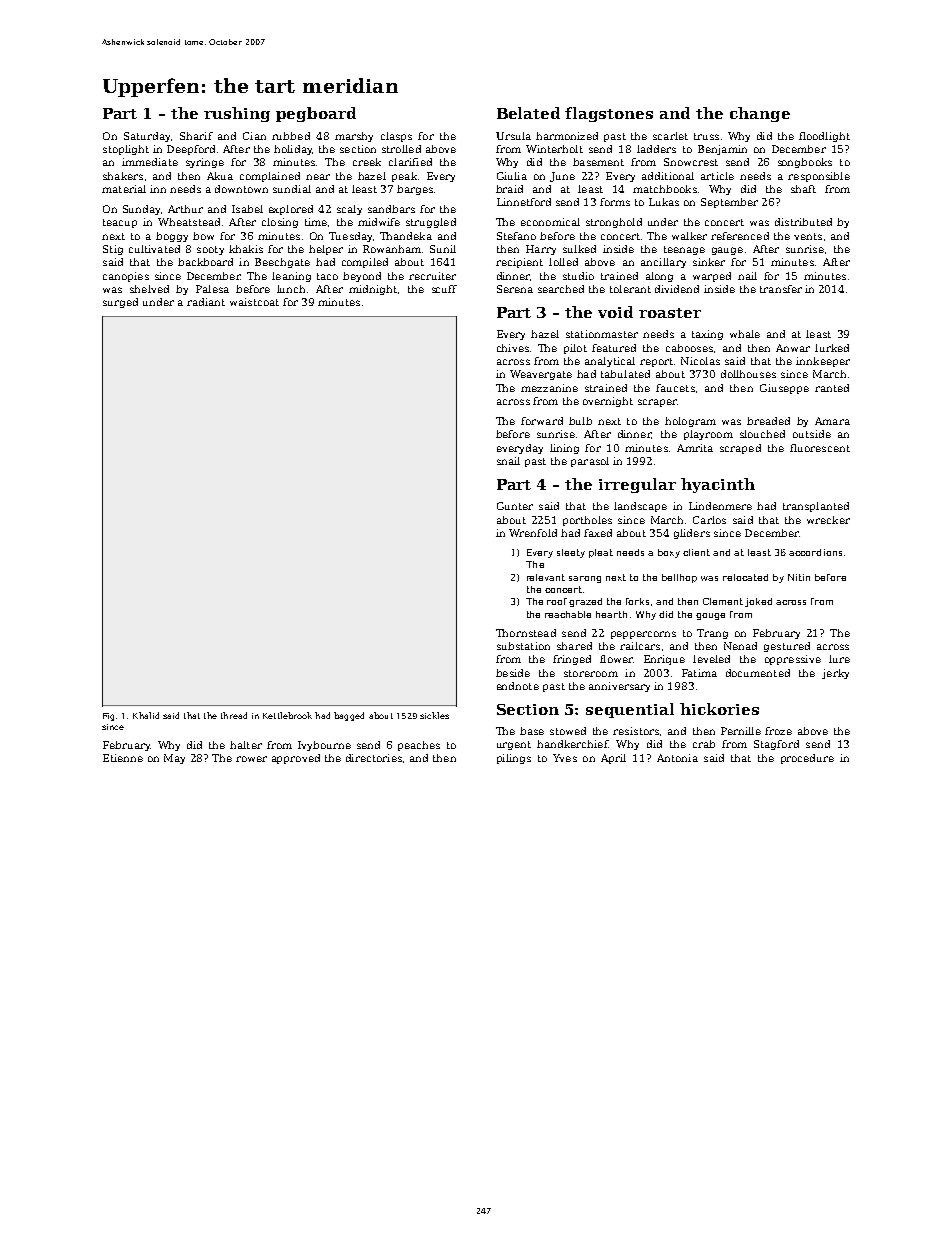  Describe the element at coordinates (760, 114) in the screenshot. I see `change` at that location.
